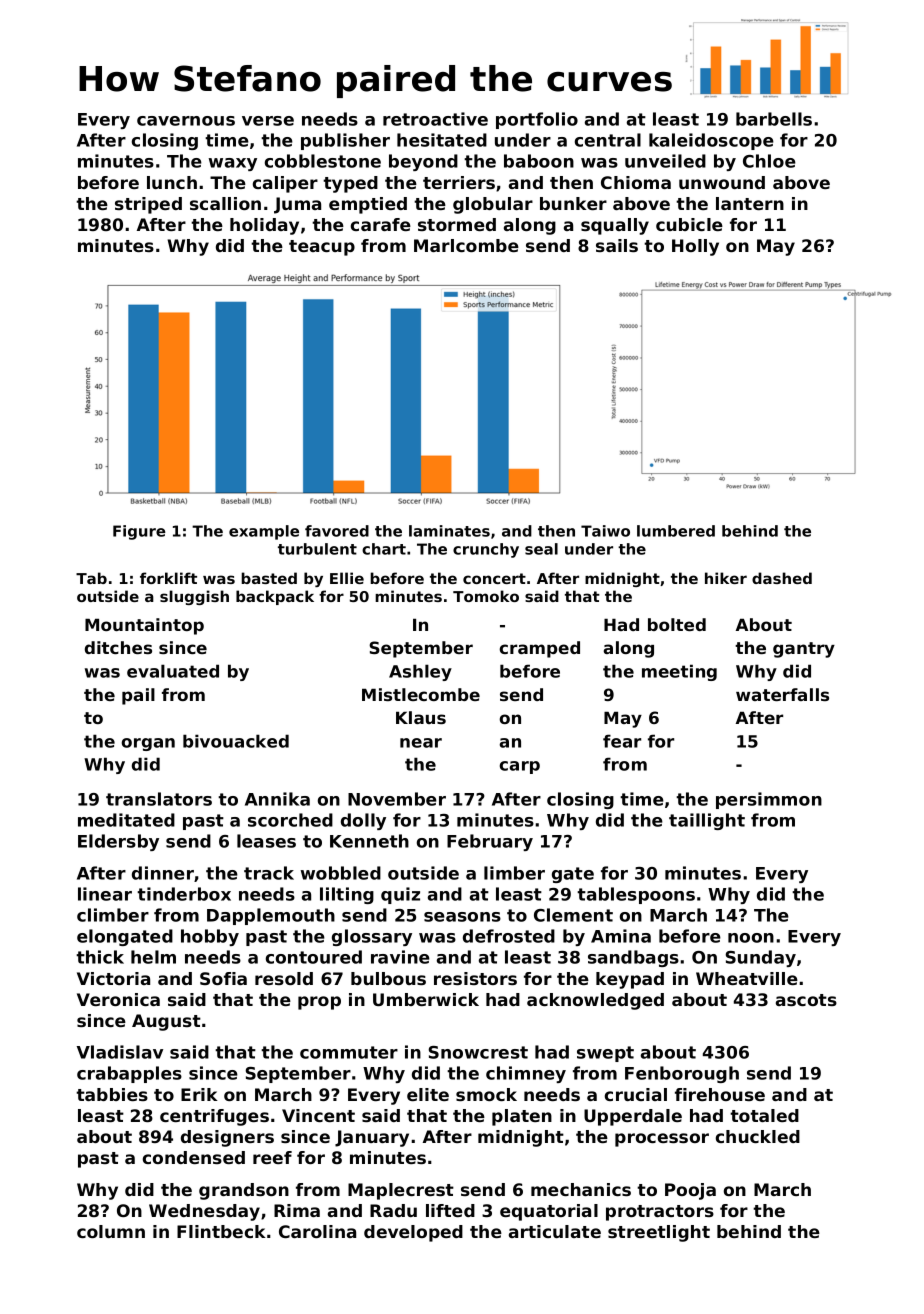 This document has height=1314, width=924. Describe the element at coordinates (153, 957) in the document. I see `helm` at that location.
